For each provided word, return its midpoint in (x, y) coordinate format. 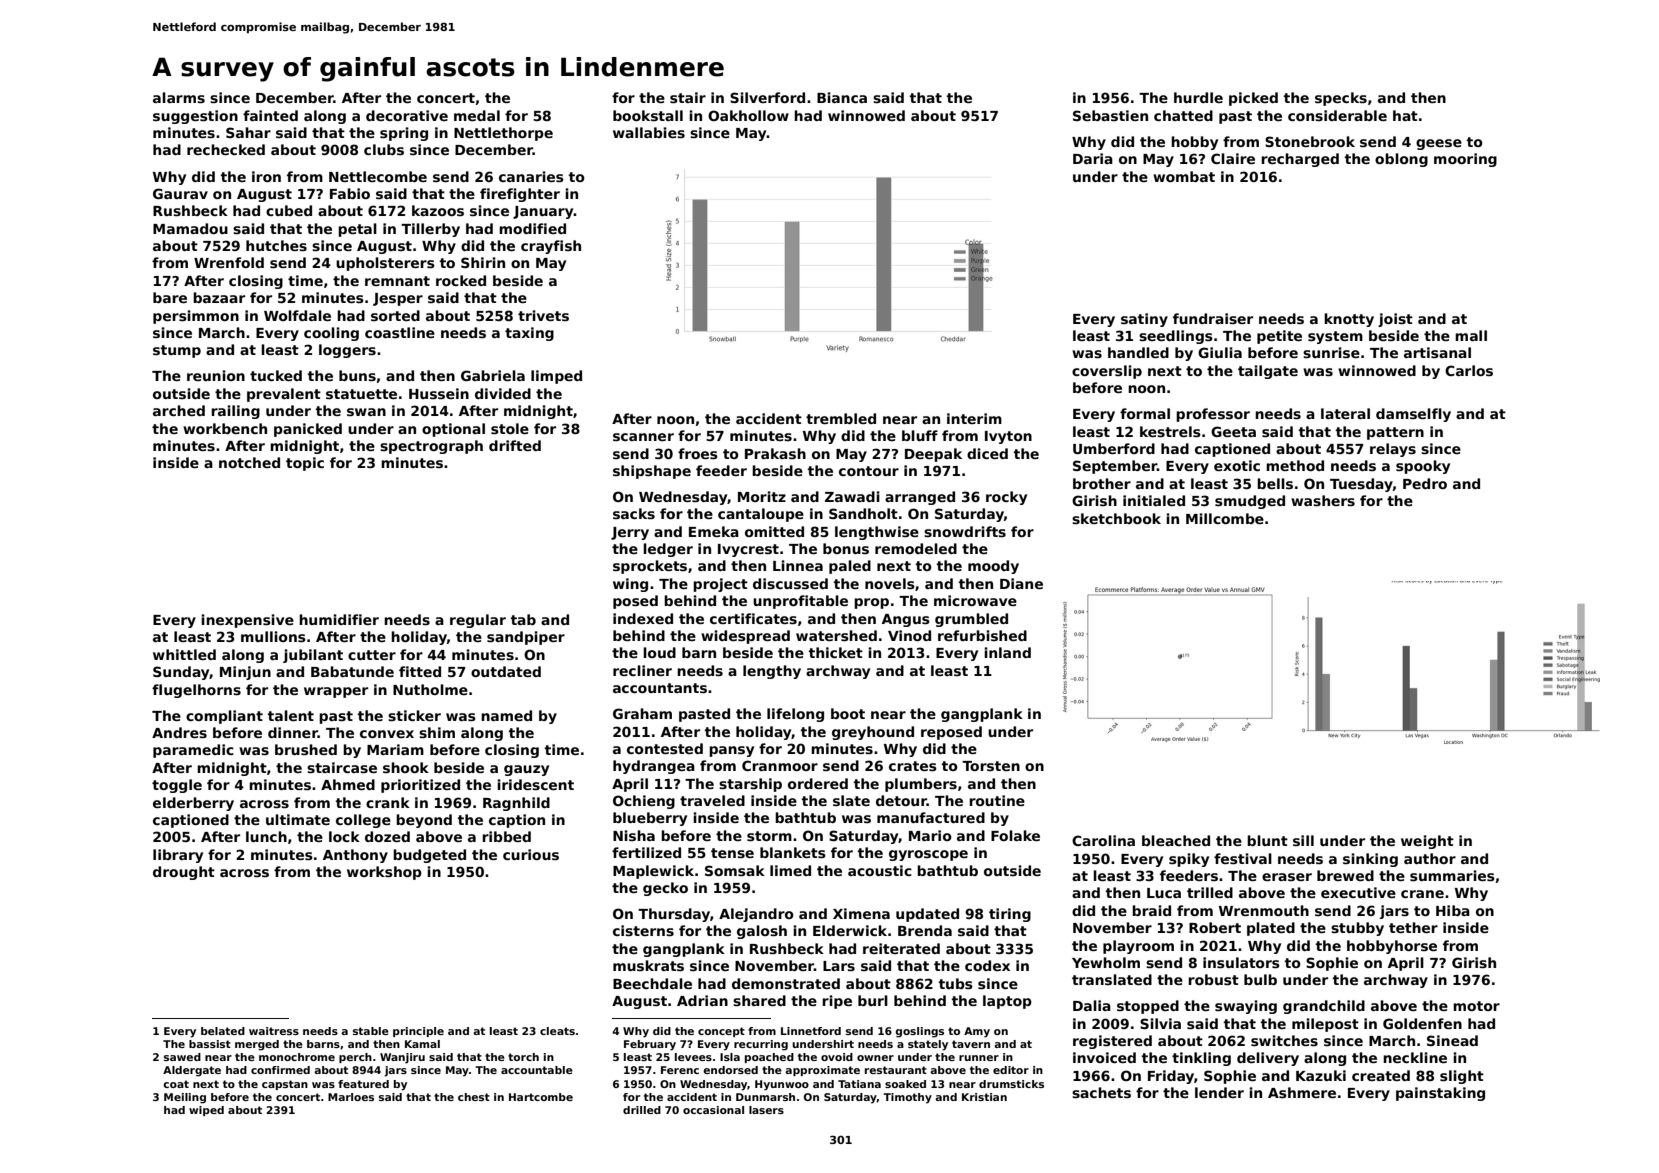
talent (291, 715)
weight (1427, 842)
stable (371, 1031)
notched (249, 462)
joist (1395, 320)
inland (1007, 652)
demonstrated (786, 983)
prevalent (284, 395)
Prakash (775, 453)
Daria (1093, 158)
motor (1476, 1006)
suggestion (195, 117)
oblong (1401, 160)
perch (355, 1058)
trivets (543, 315)
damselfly (1413, 415)
